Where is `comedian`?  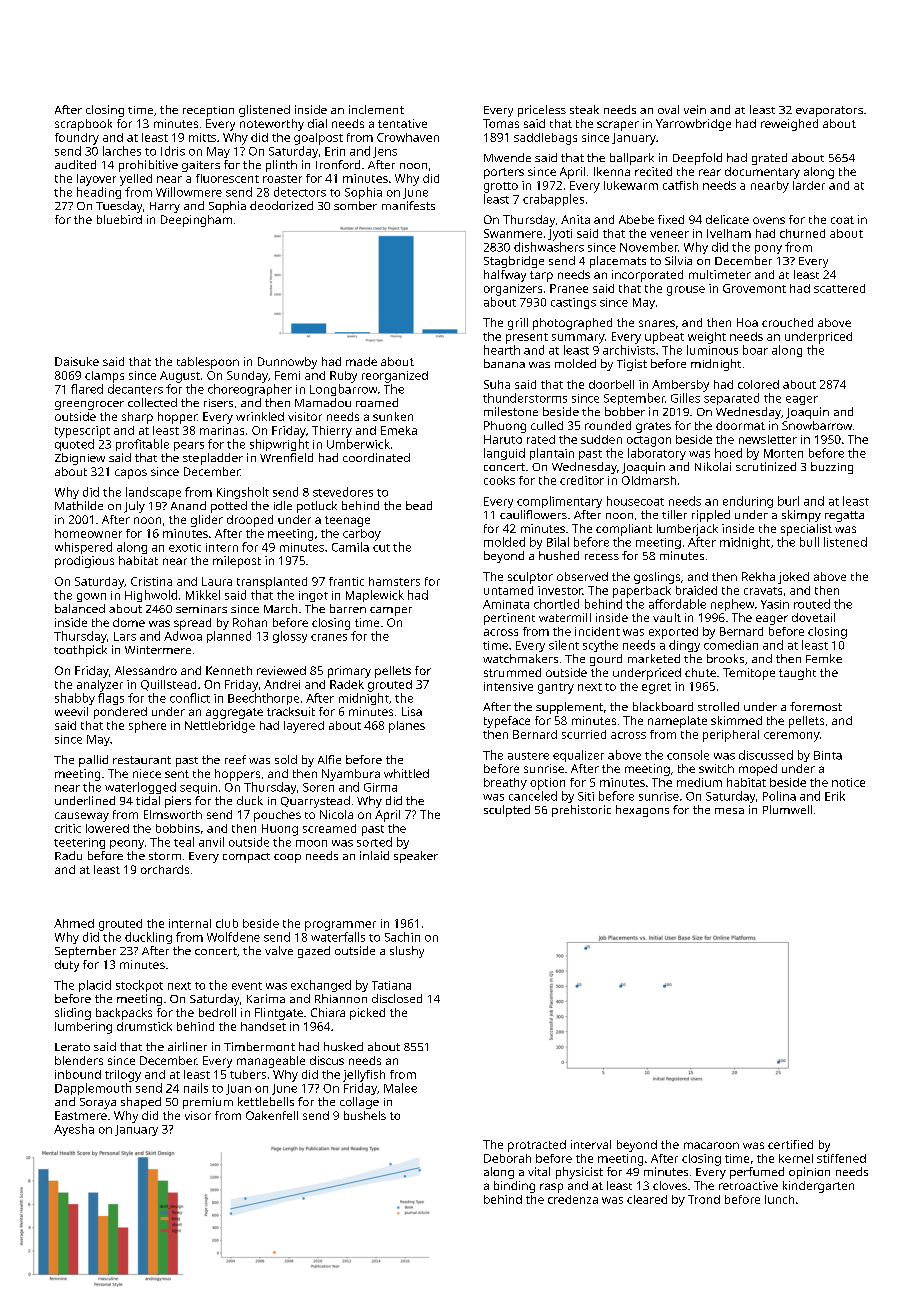
comedian is located at coordinates (731, 645).
